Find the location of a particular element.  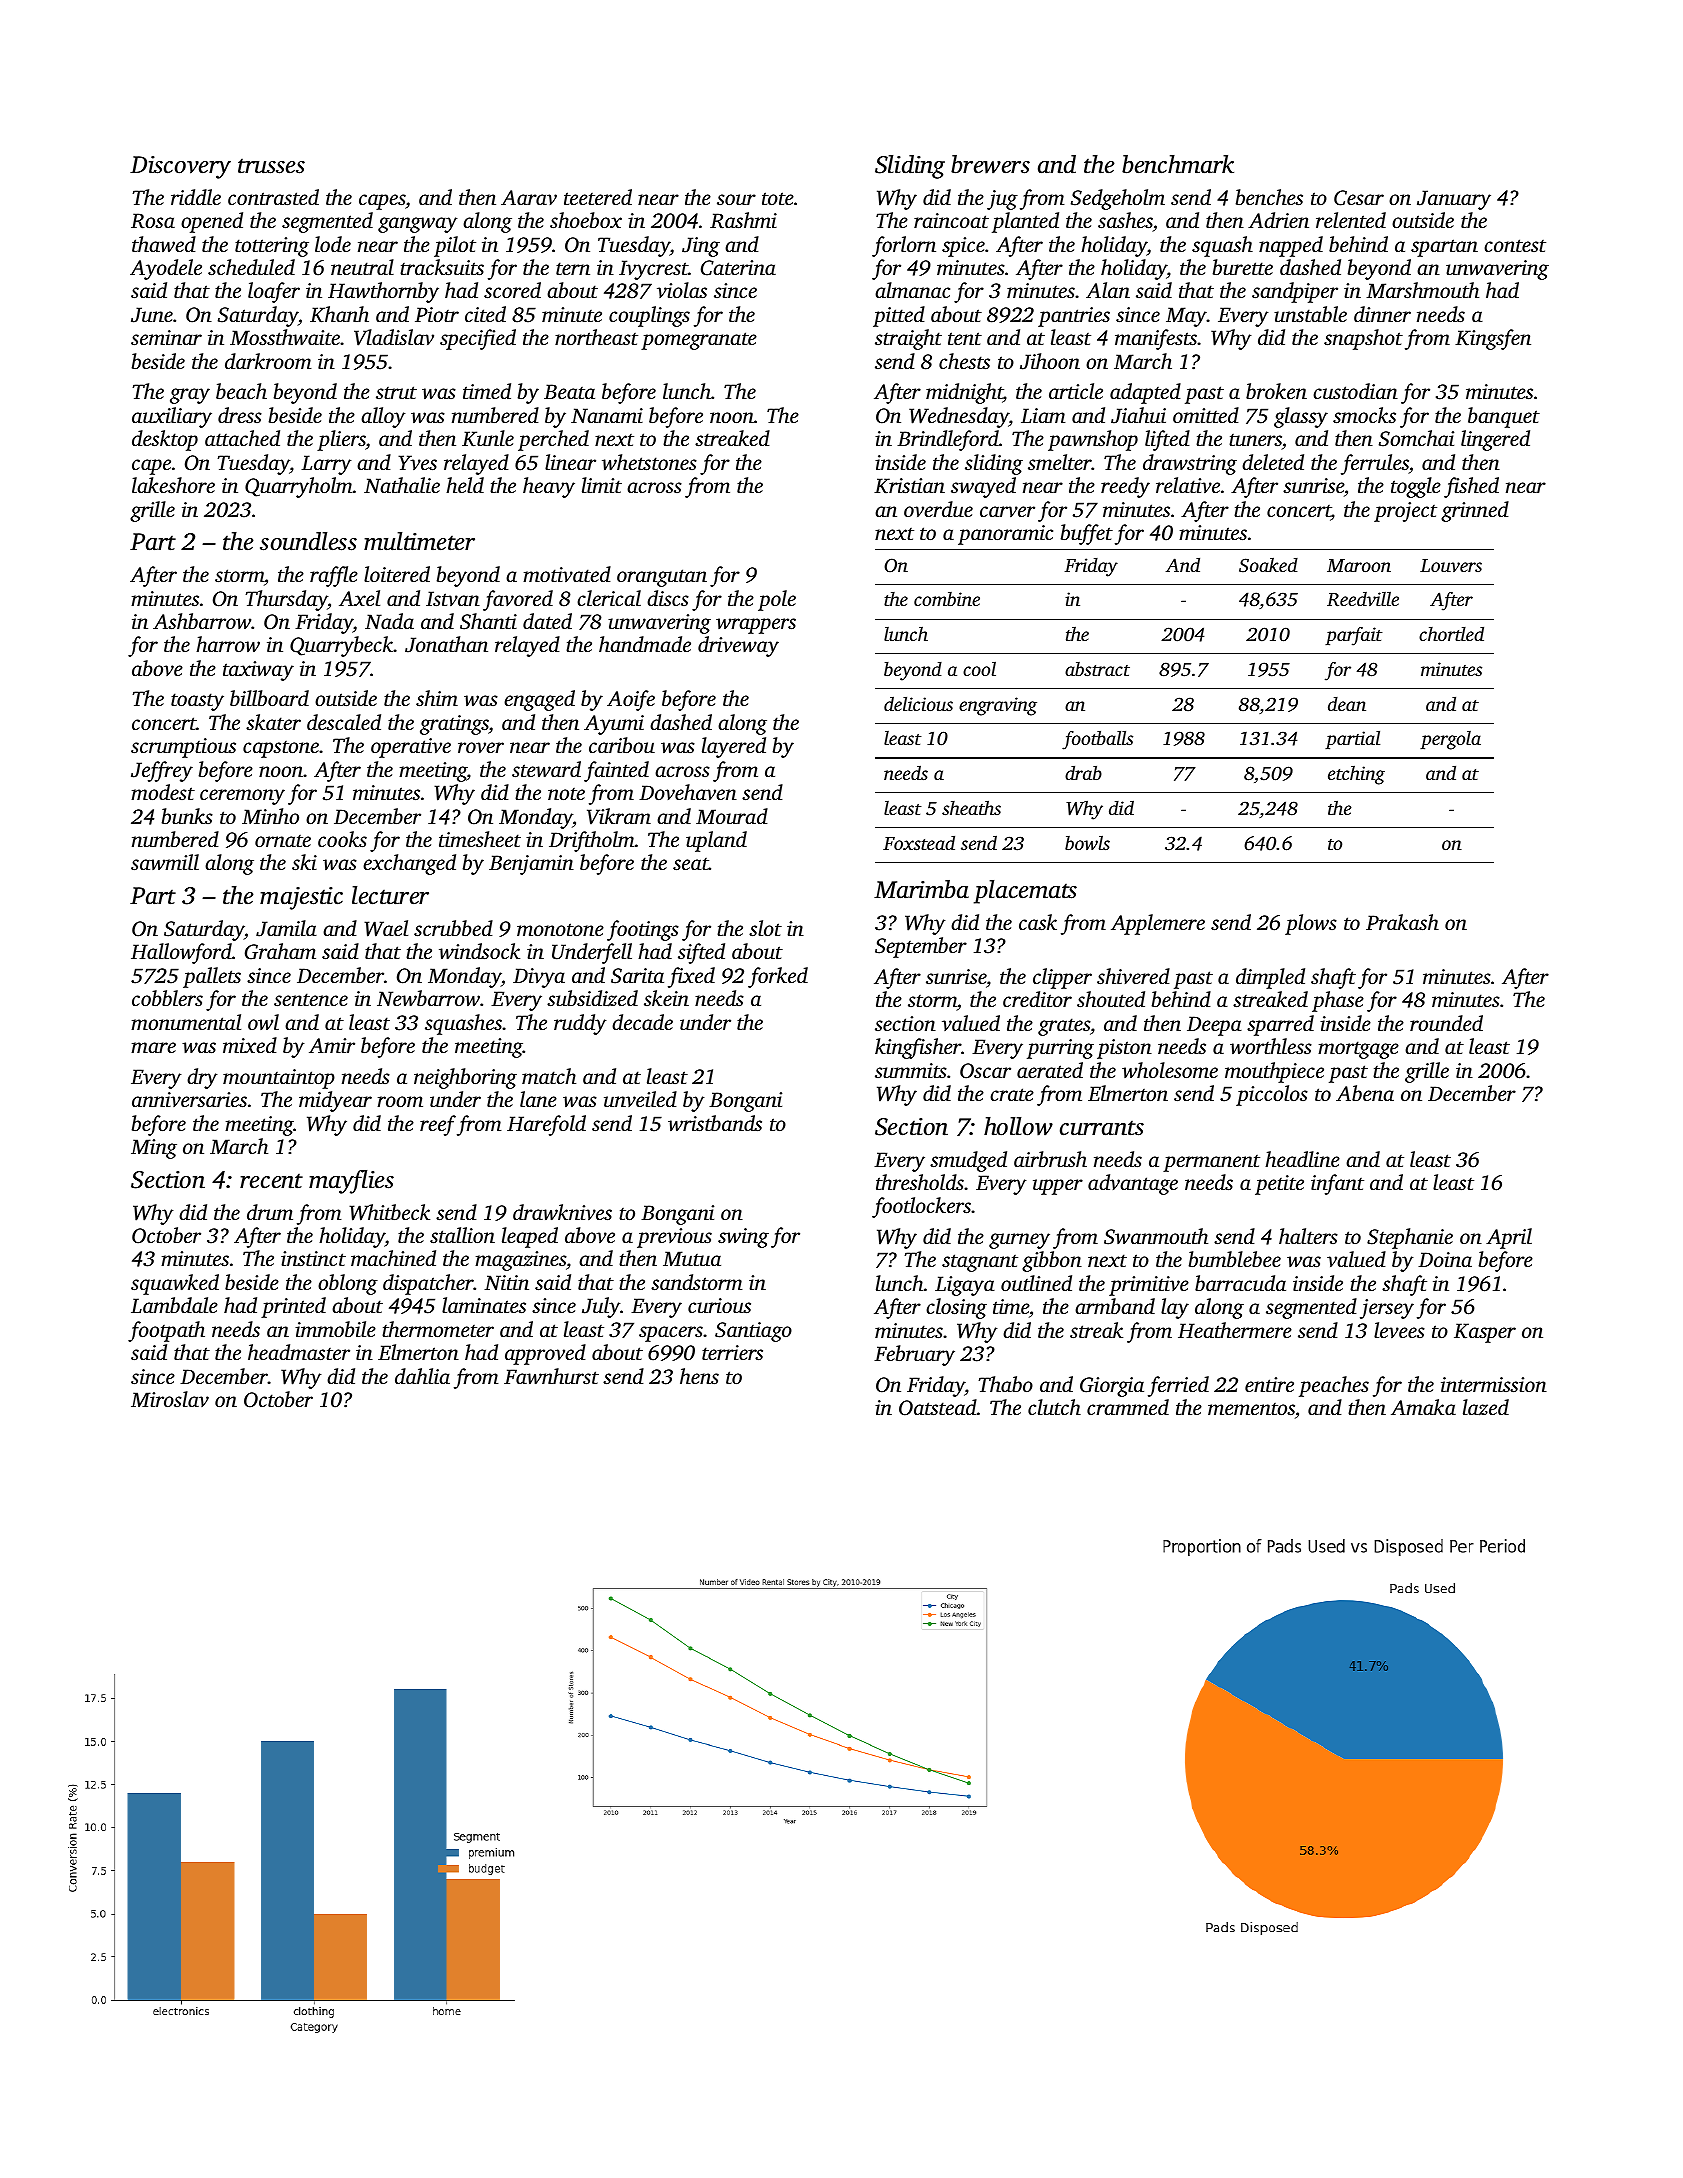

opened is located at coordinates (212, 222).
